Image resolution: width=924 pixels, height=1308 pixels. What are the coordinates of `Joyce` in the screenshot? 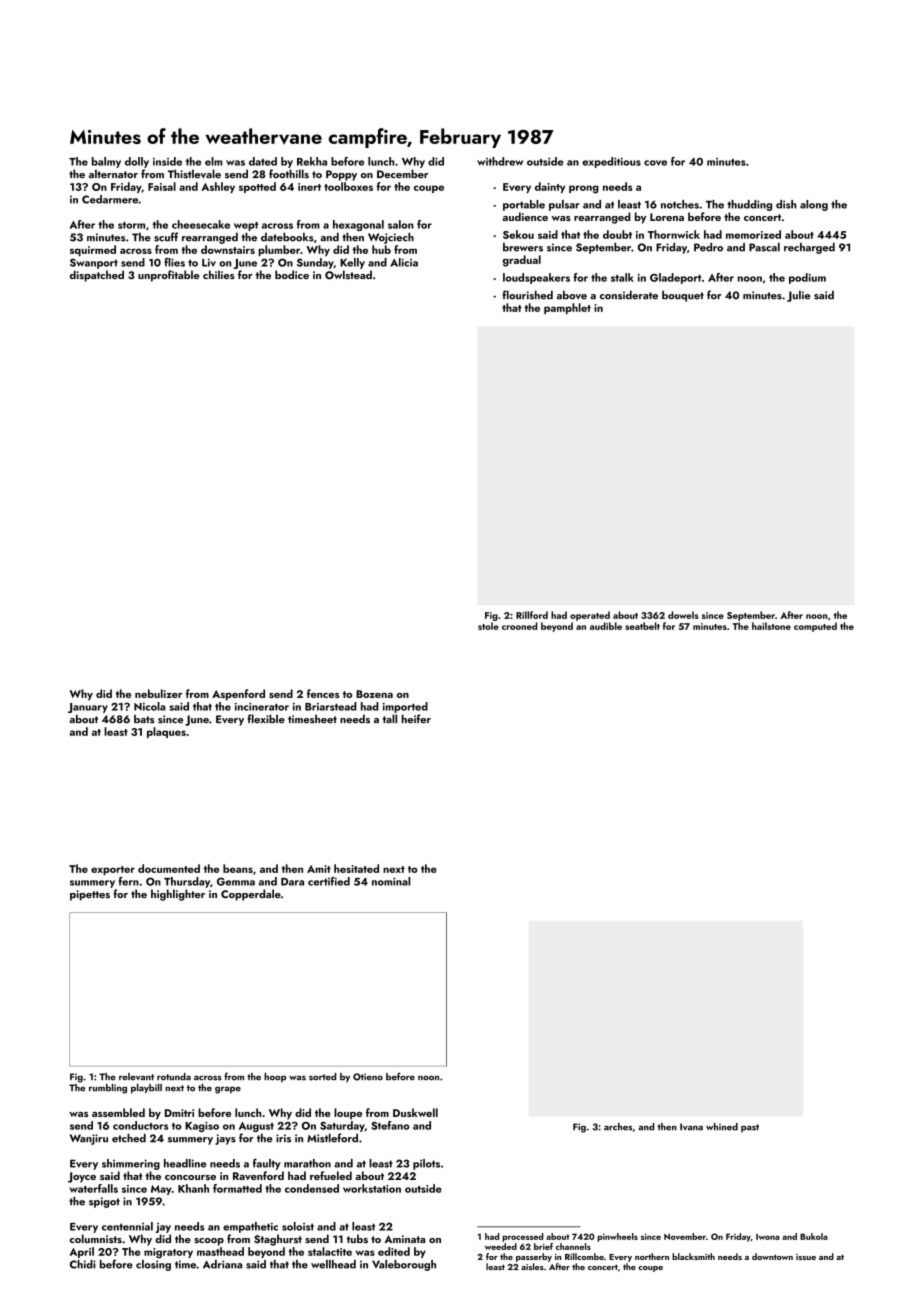 It's located at (82, 1177).
